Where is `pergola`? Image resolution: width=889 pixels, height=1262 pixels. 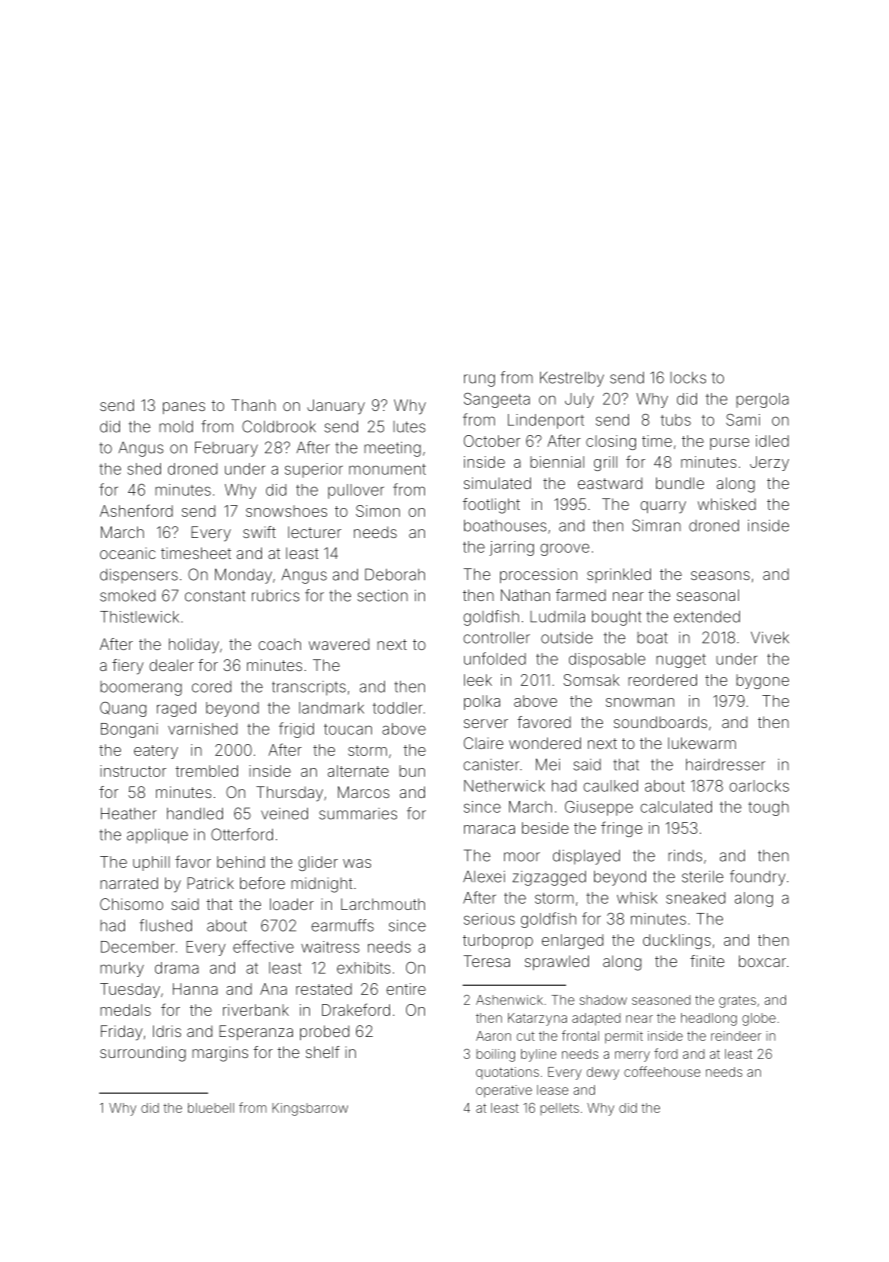 pergola is located at coordinates (762, 400).
